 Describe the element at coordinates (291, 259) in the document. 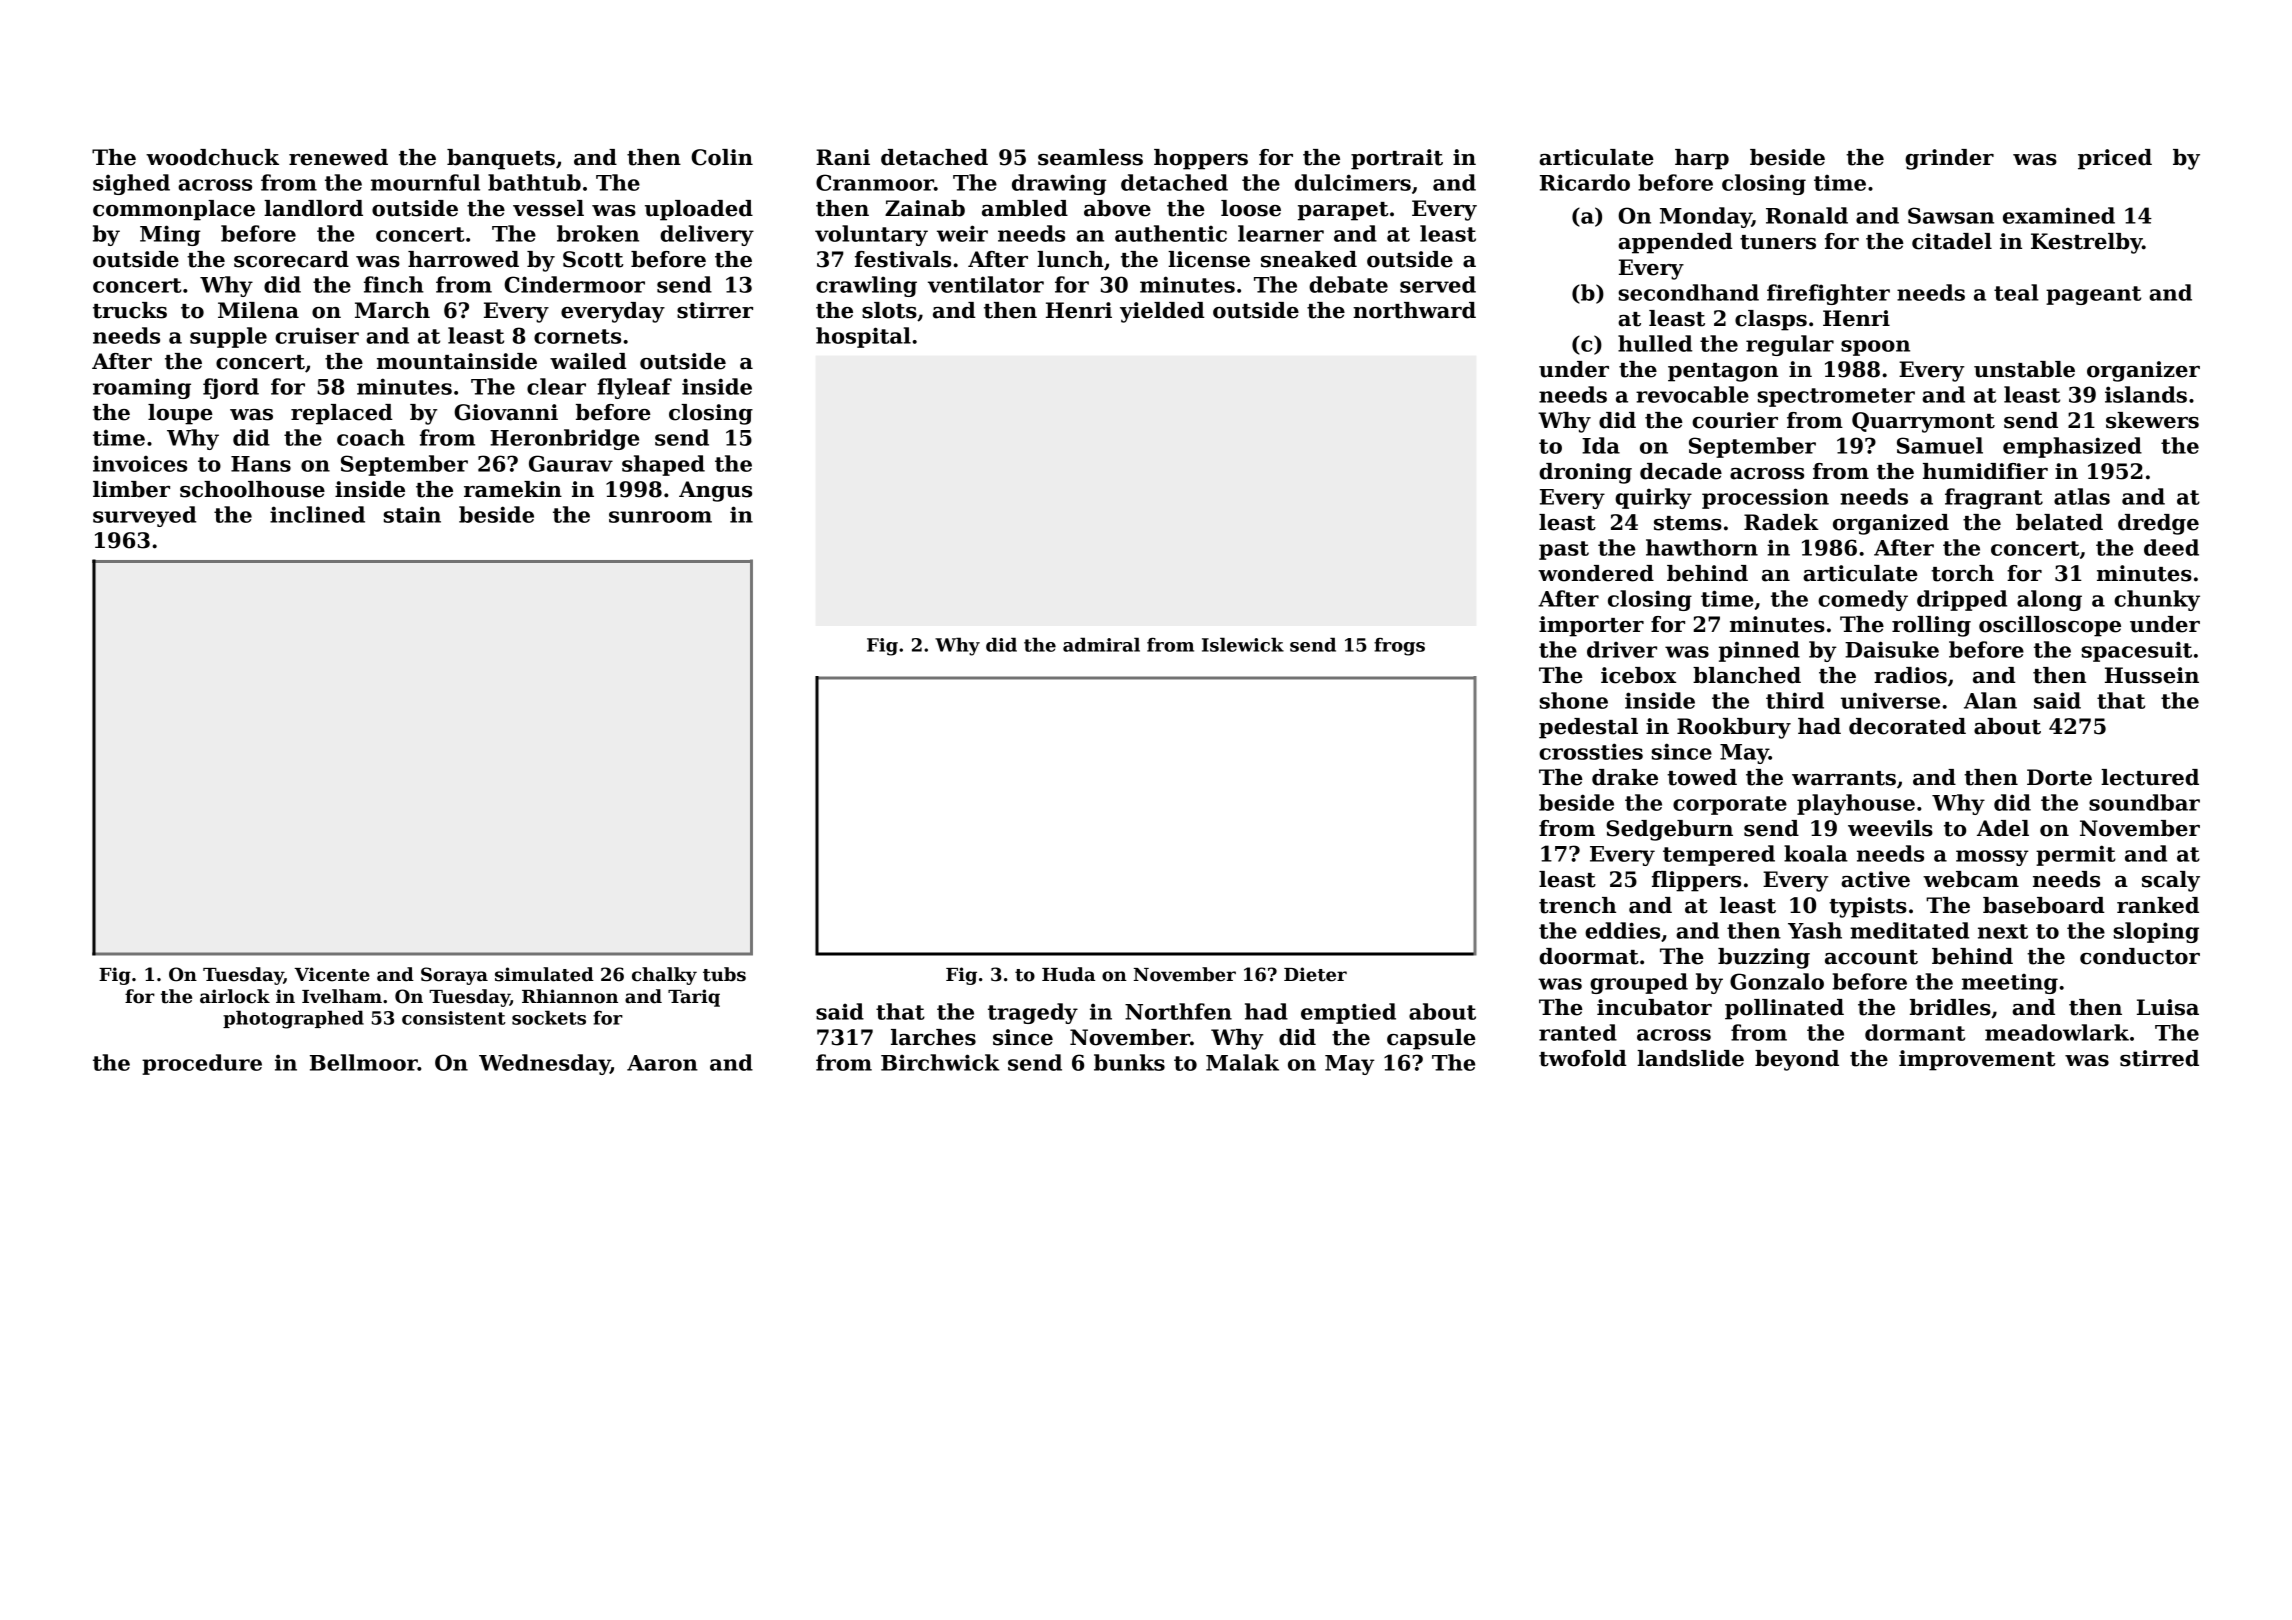

I see `scorecard` at that location.
